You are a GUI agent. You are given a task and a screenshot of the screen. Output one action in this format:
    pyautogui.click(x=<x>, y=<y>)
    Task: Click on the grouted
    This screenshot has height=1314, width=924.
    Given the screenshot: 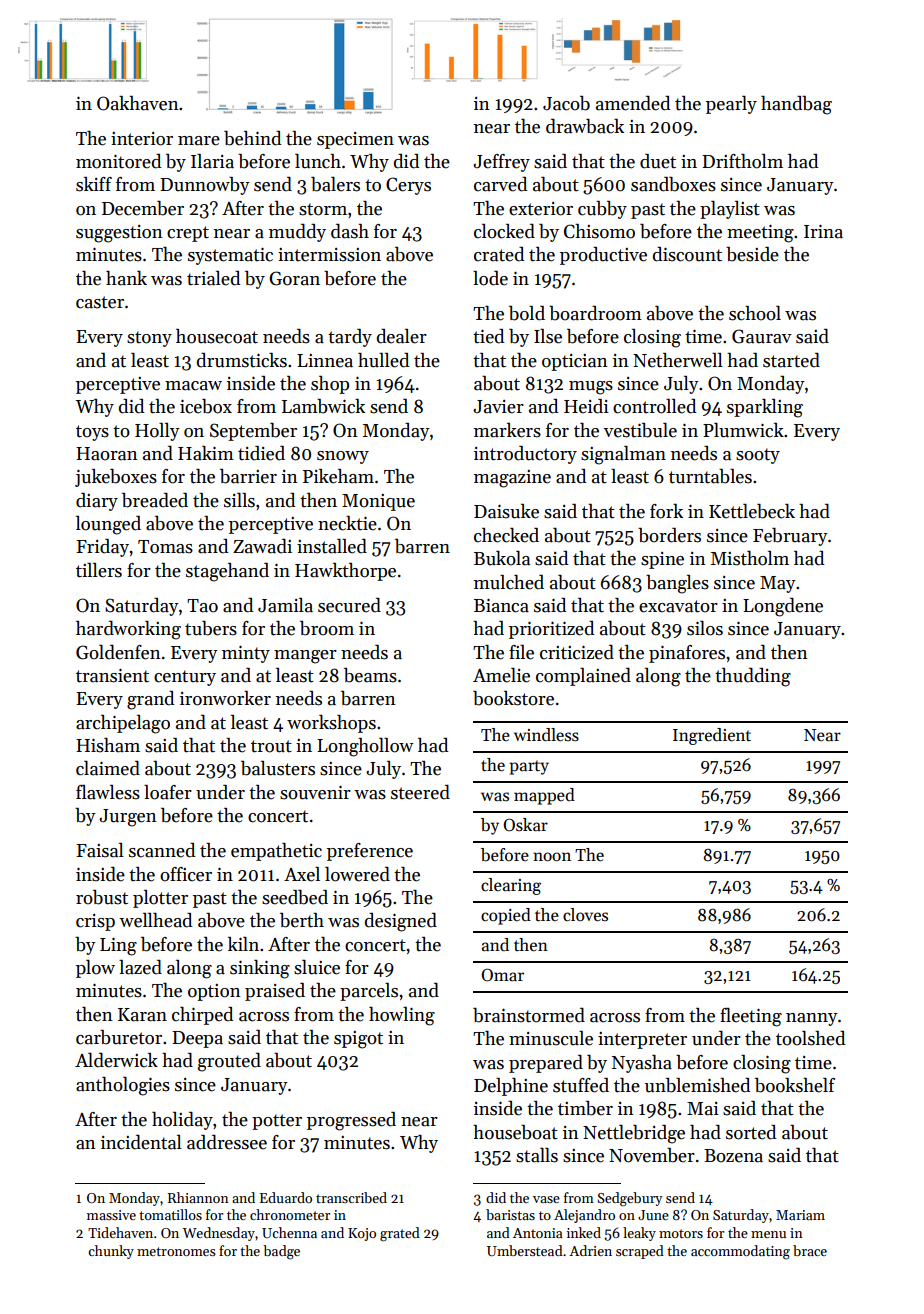 What is the action you would take?
    pyautogui.click(x=229, y=1062)
